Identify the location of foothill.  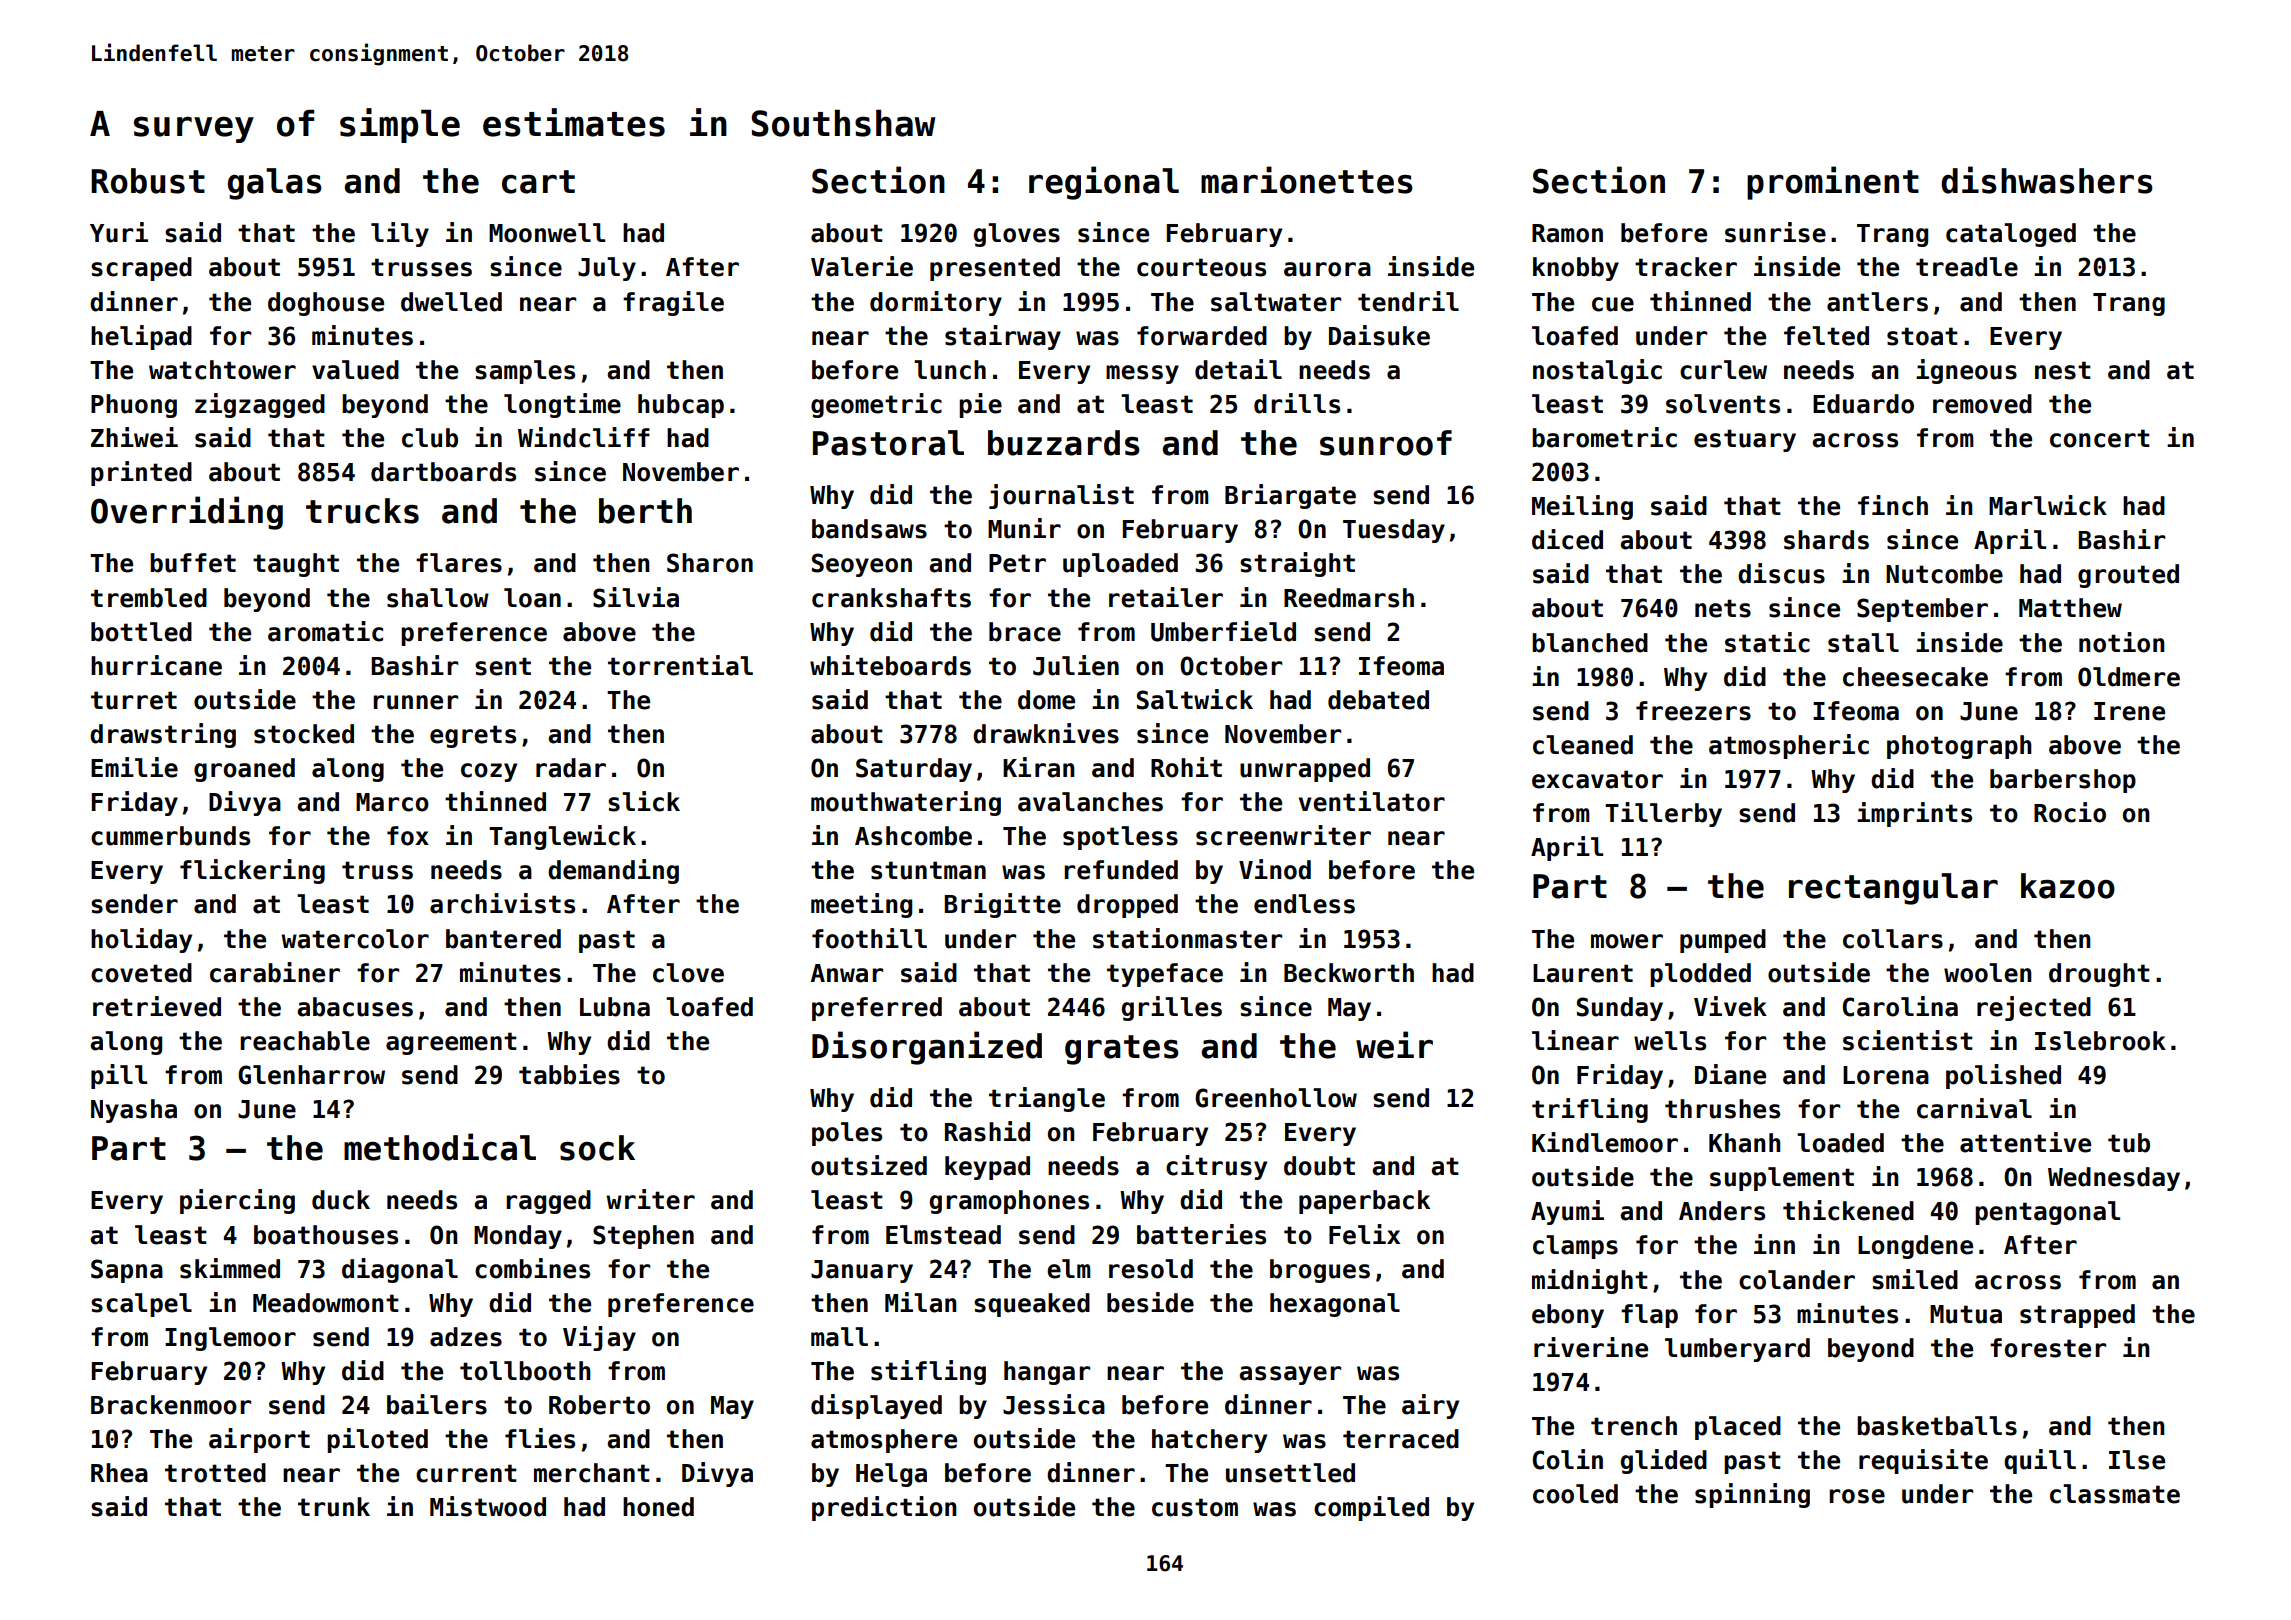
(869, 938).
